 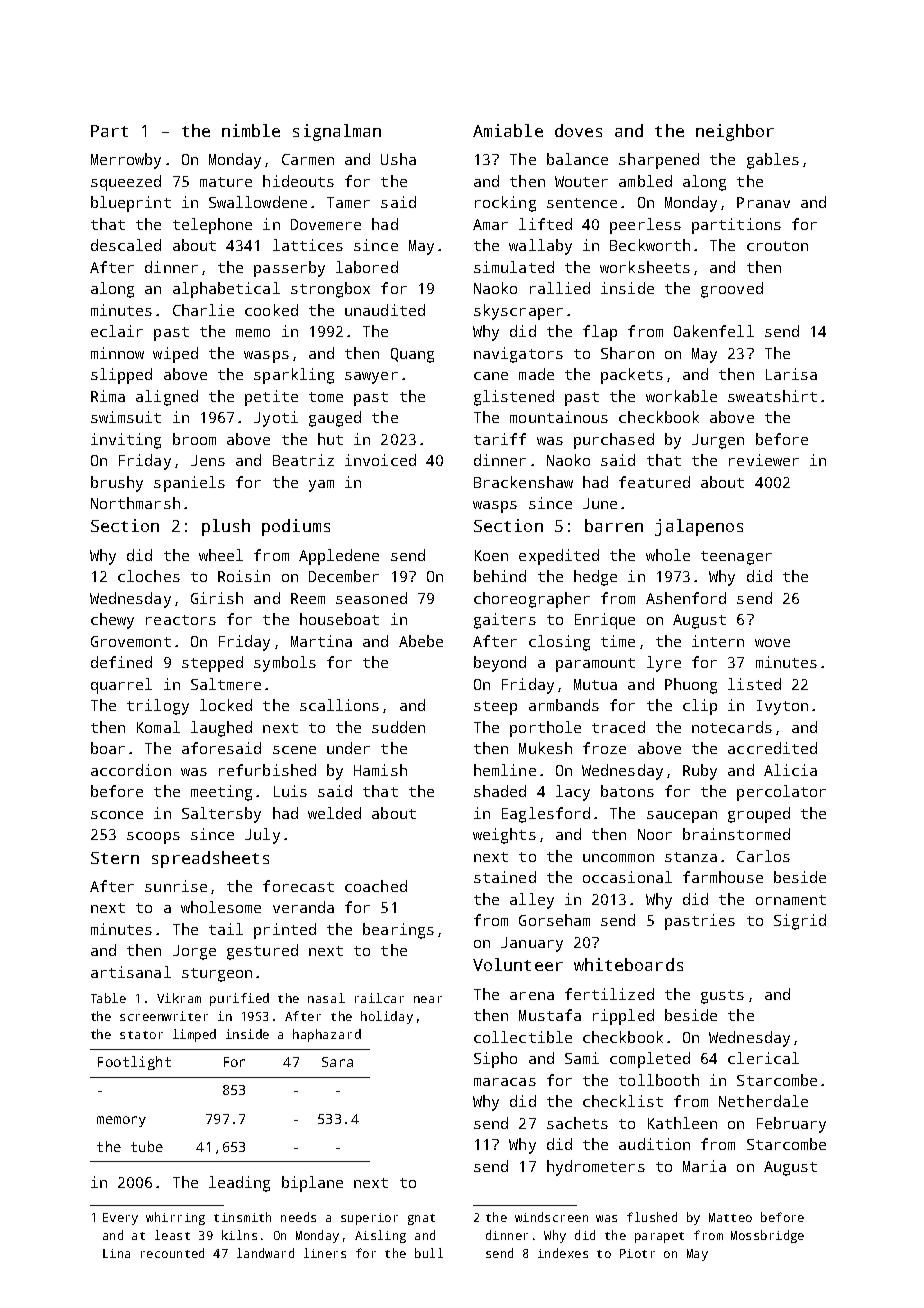 What do you see at coordinates (126, 245) in the screenshot?
I see `descaled` at bounding box center [126, 245].
